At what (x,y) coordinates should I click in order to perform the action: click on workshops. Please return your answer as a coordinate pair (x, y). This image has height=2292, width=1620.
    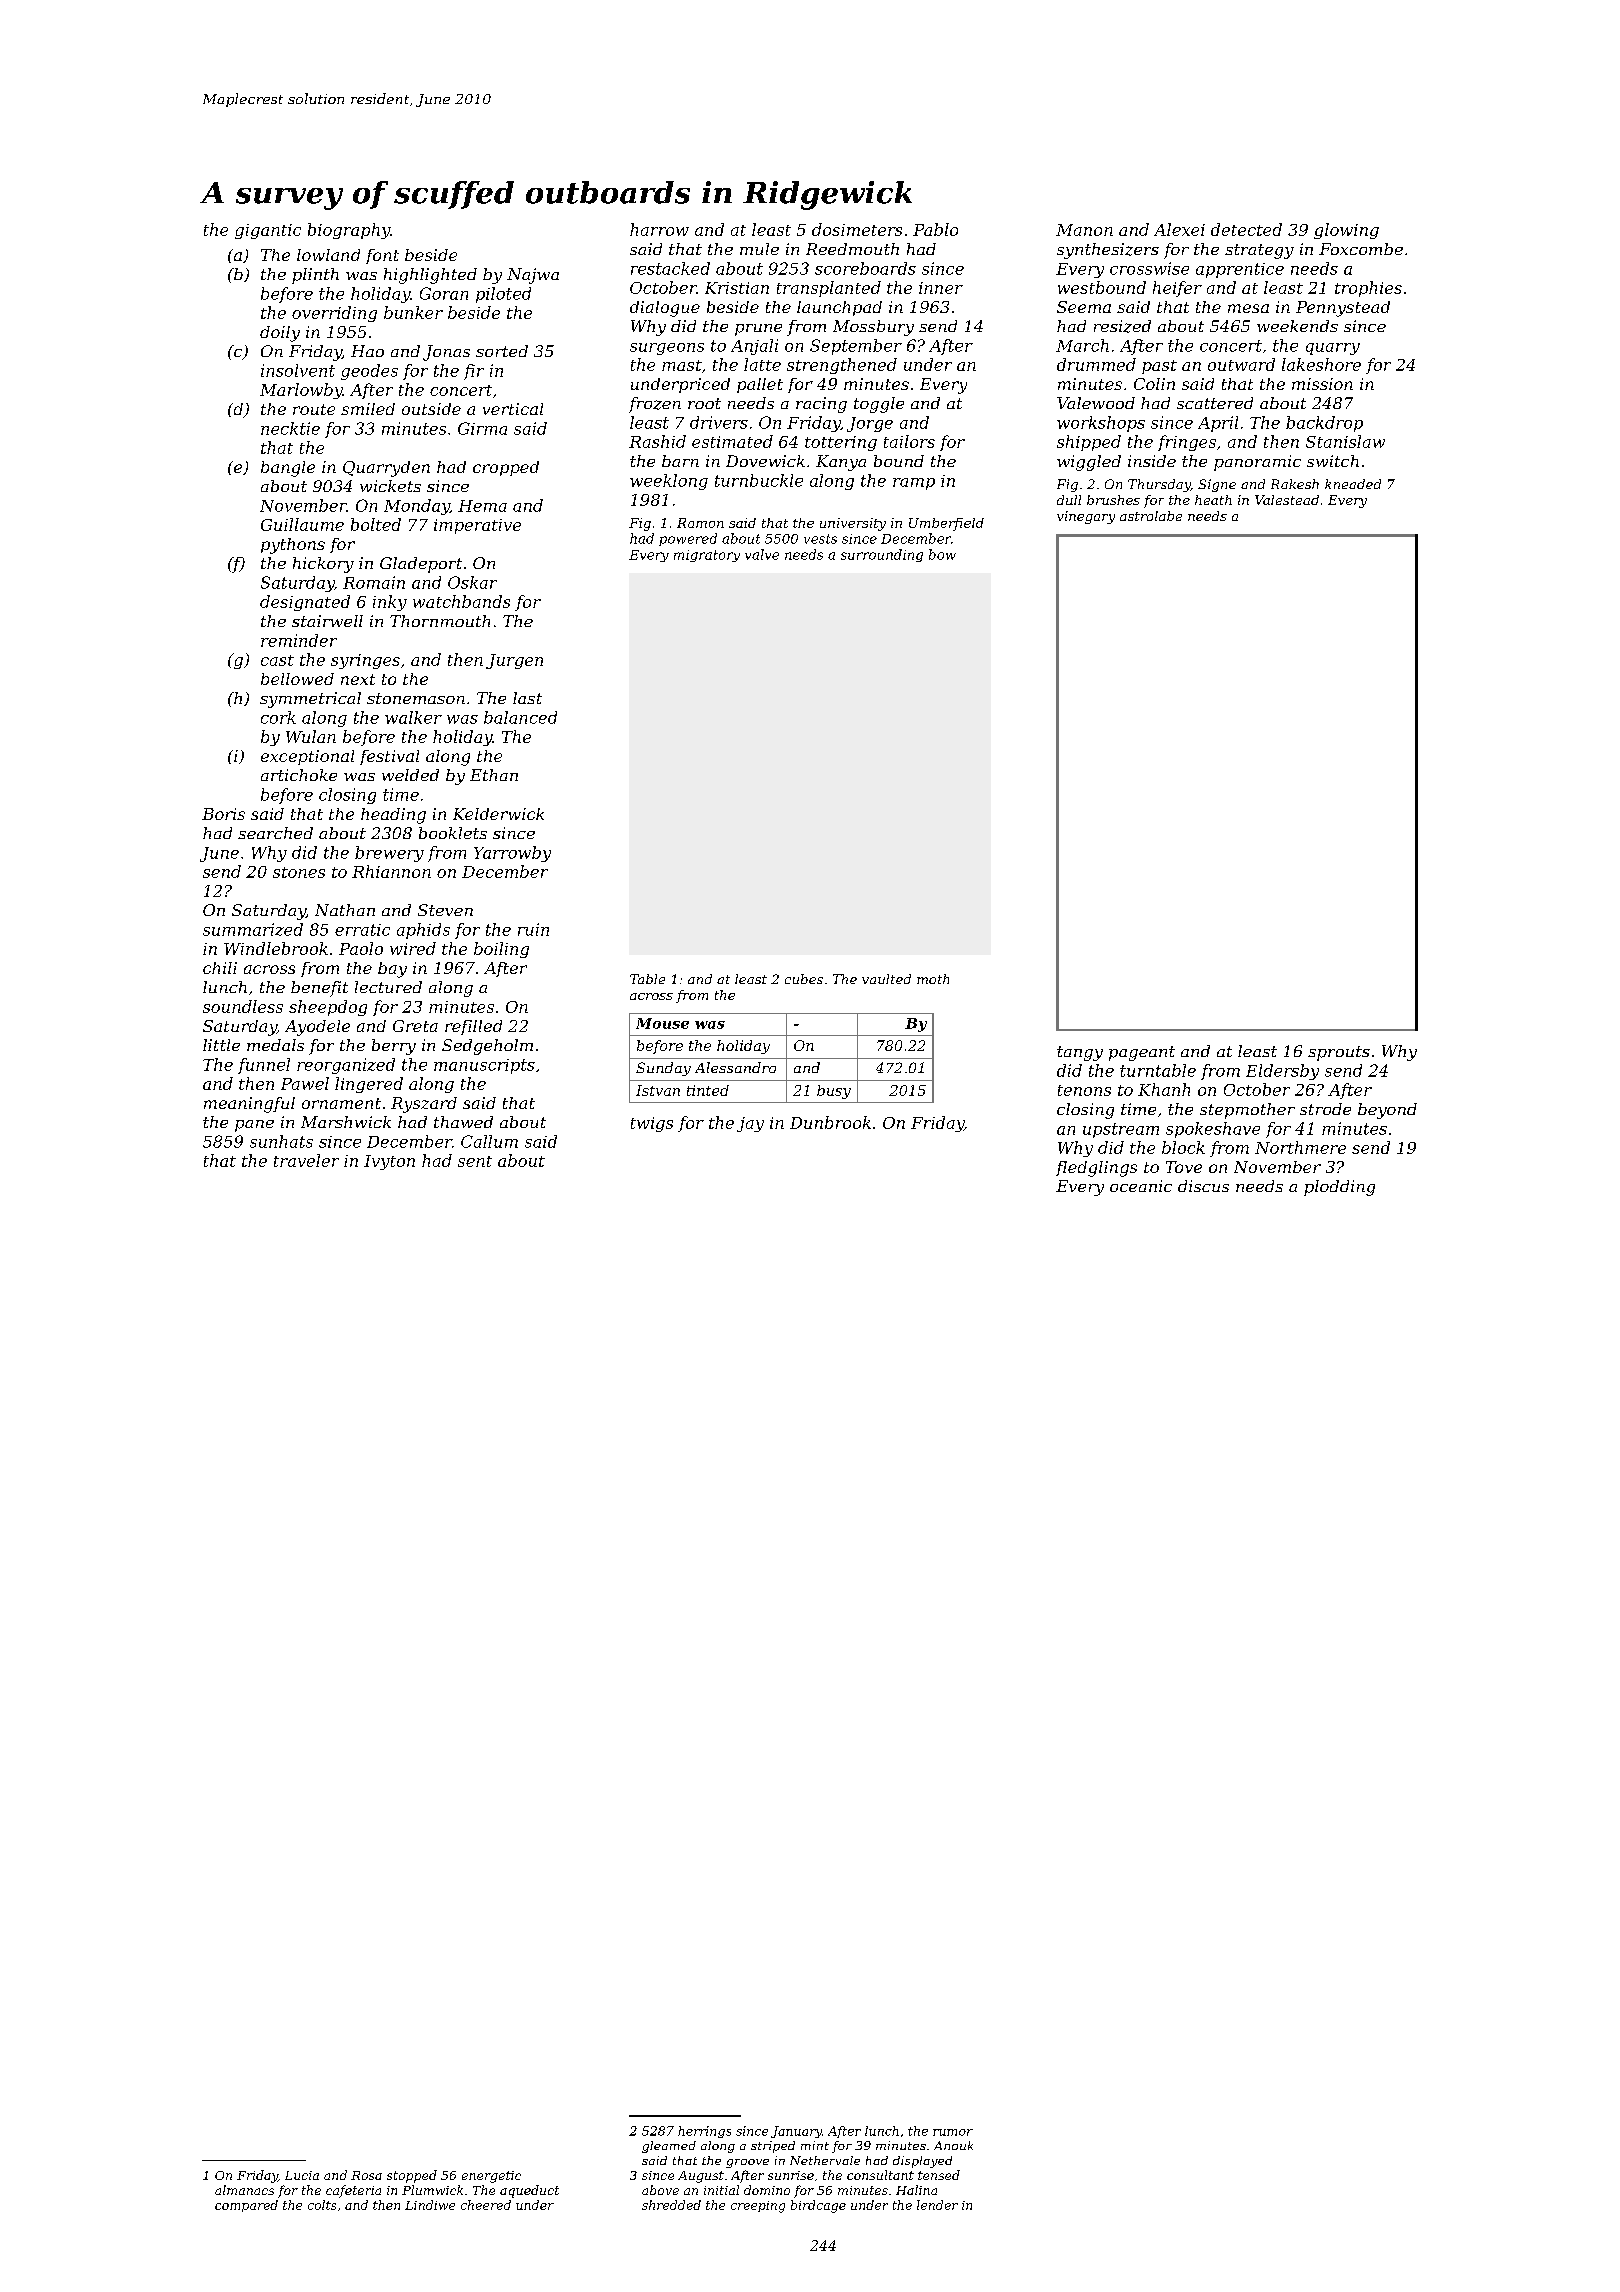
    Looking at the image, I should click on (1101, 424).
